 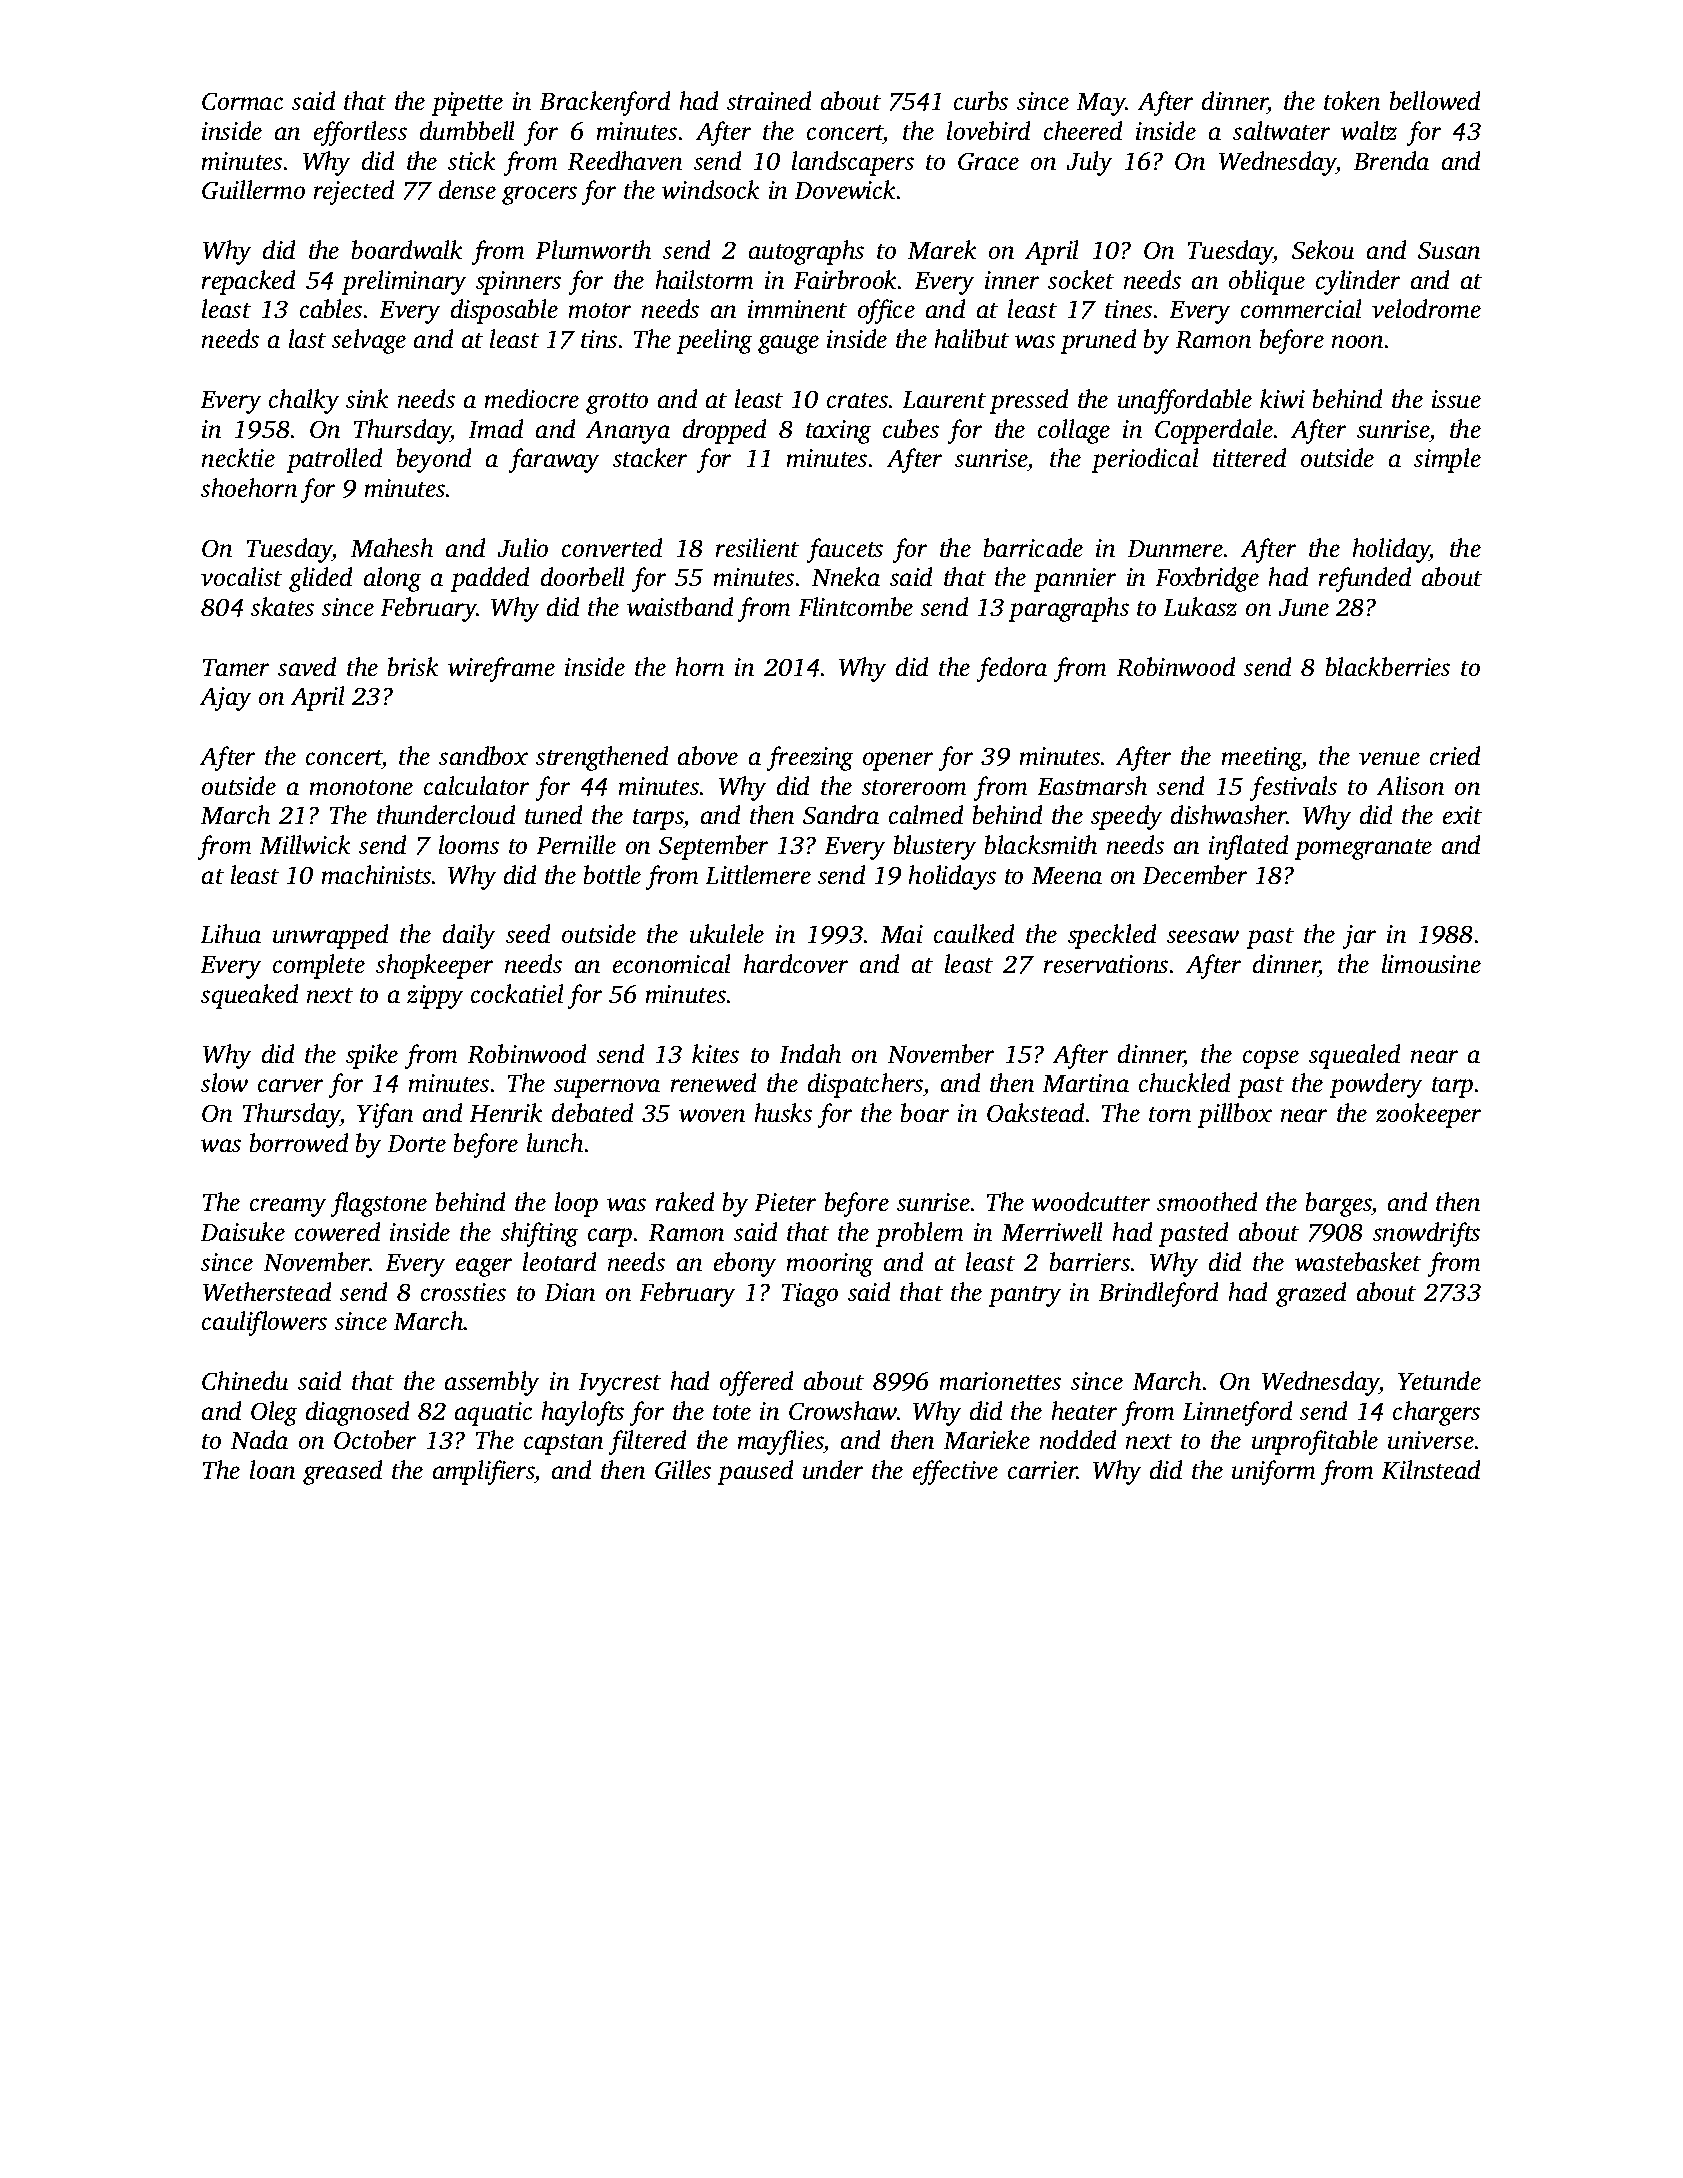 What do you see at coordinates (463, 1292) in the screenshot?
I see `crossties` at bounding box center [463, 1292].
